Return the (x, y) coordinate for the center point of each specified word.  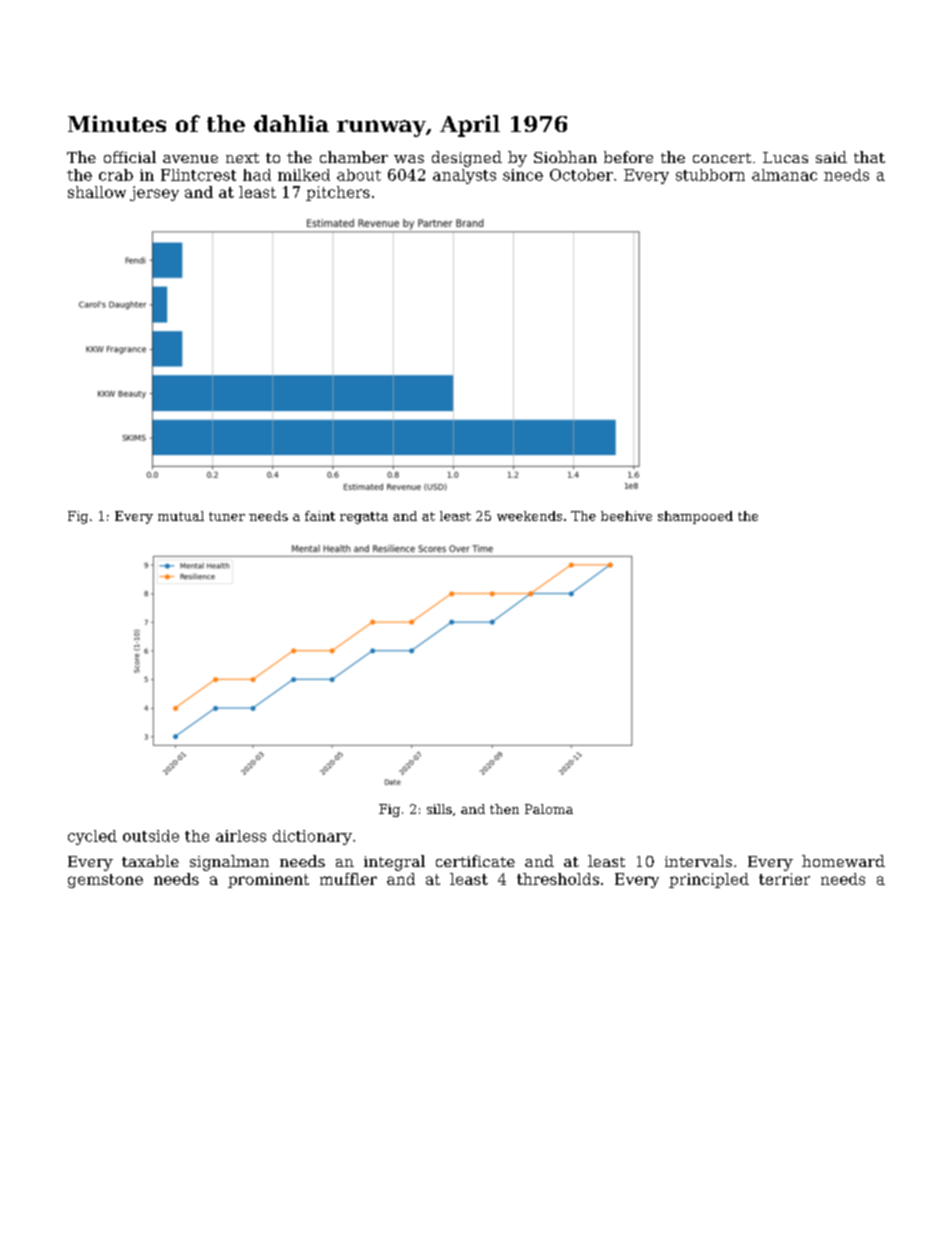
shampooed (695, 517)
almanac (784, 175)
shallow (97, 192)
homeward (843, 861)
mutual (181, 516)
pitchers (338, 193)
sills (439, 809)
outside (151, 836)
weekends (529, 516)
